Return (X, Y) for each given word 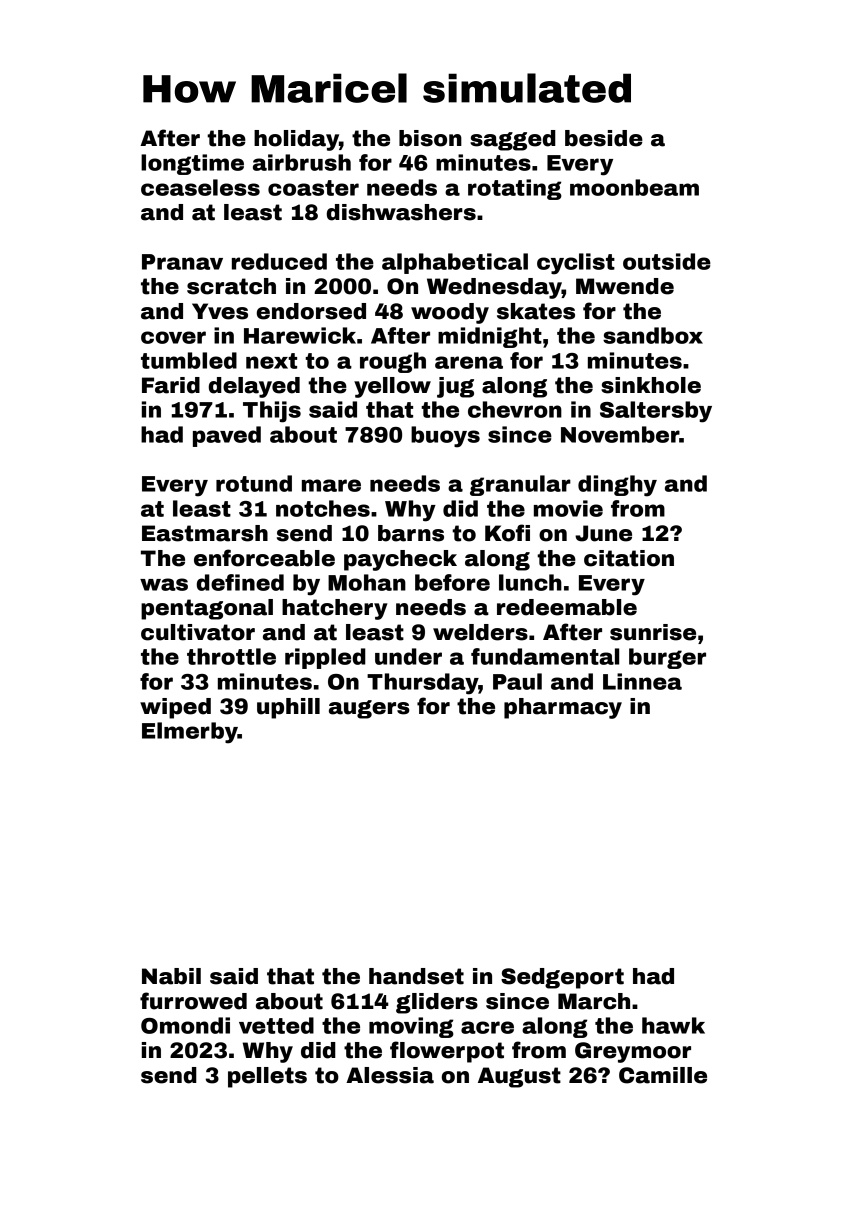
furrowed (193, 1001)
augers (369, 709)
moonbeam (634, 187)
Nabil (171, 976)
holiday (296, 140)
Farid (171, 385)
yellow (392, 387)
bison (430, 138)
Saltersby (656, 412)
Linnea (642, 681)
